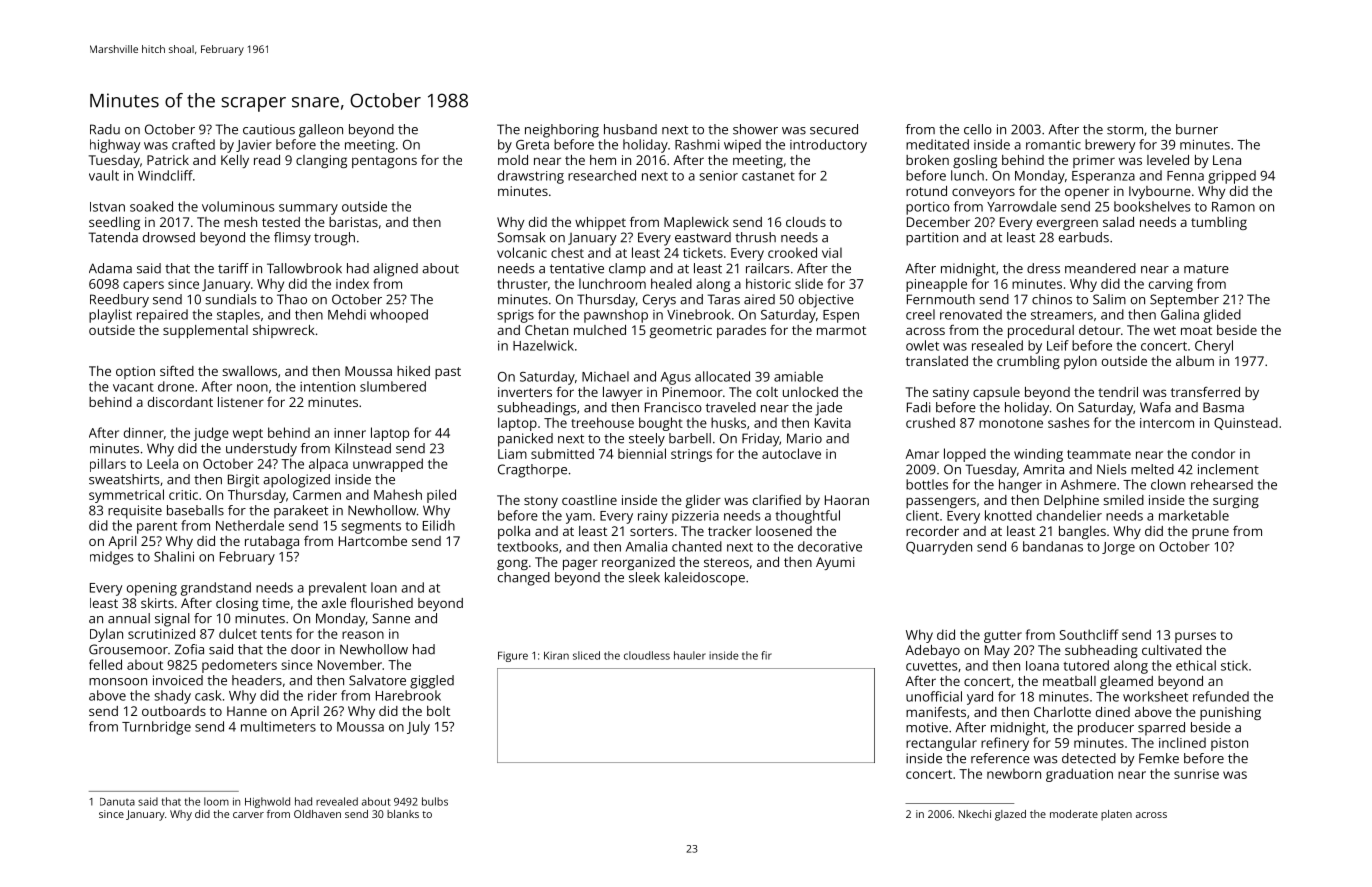 Image resolution: width=1372 pixels, height=887 pixels. I want to click on burner, so click(1197, 129).
